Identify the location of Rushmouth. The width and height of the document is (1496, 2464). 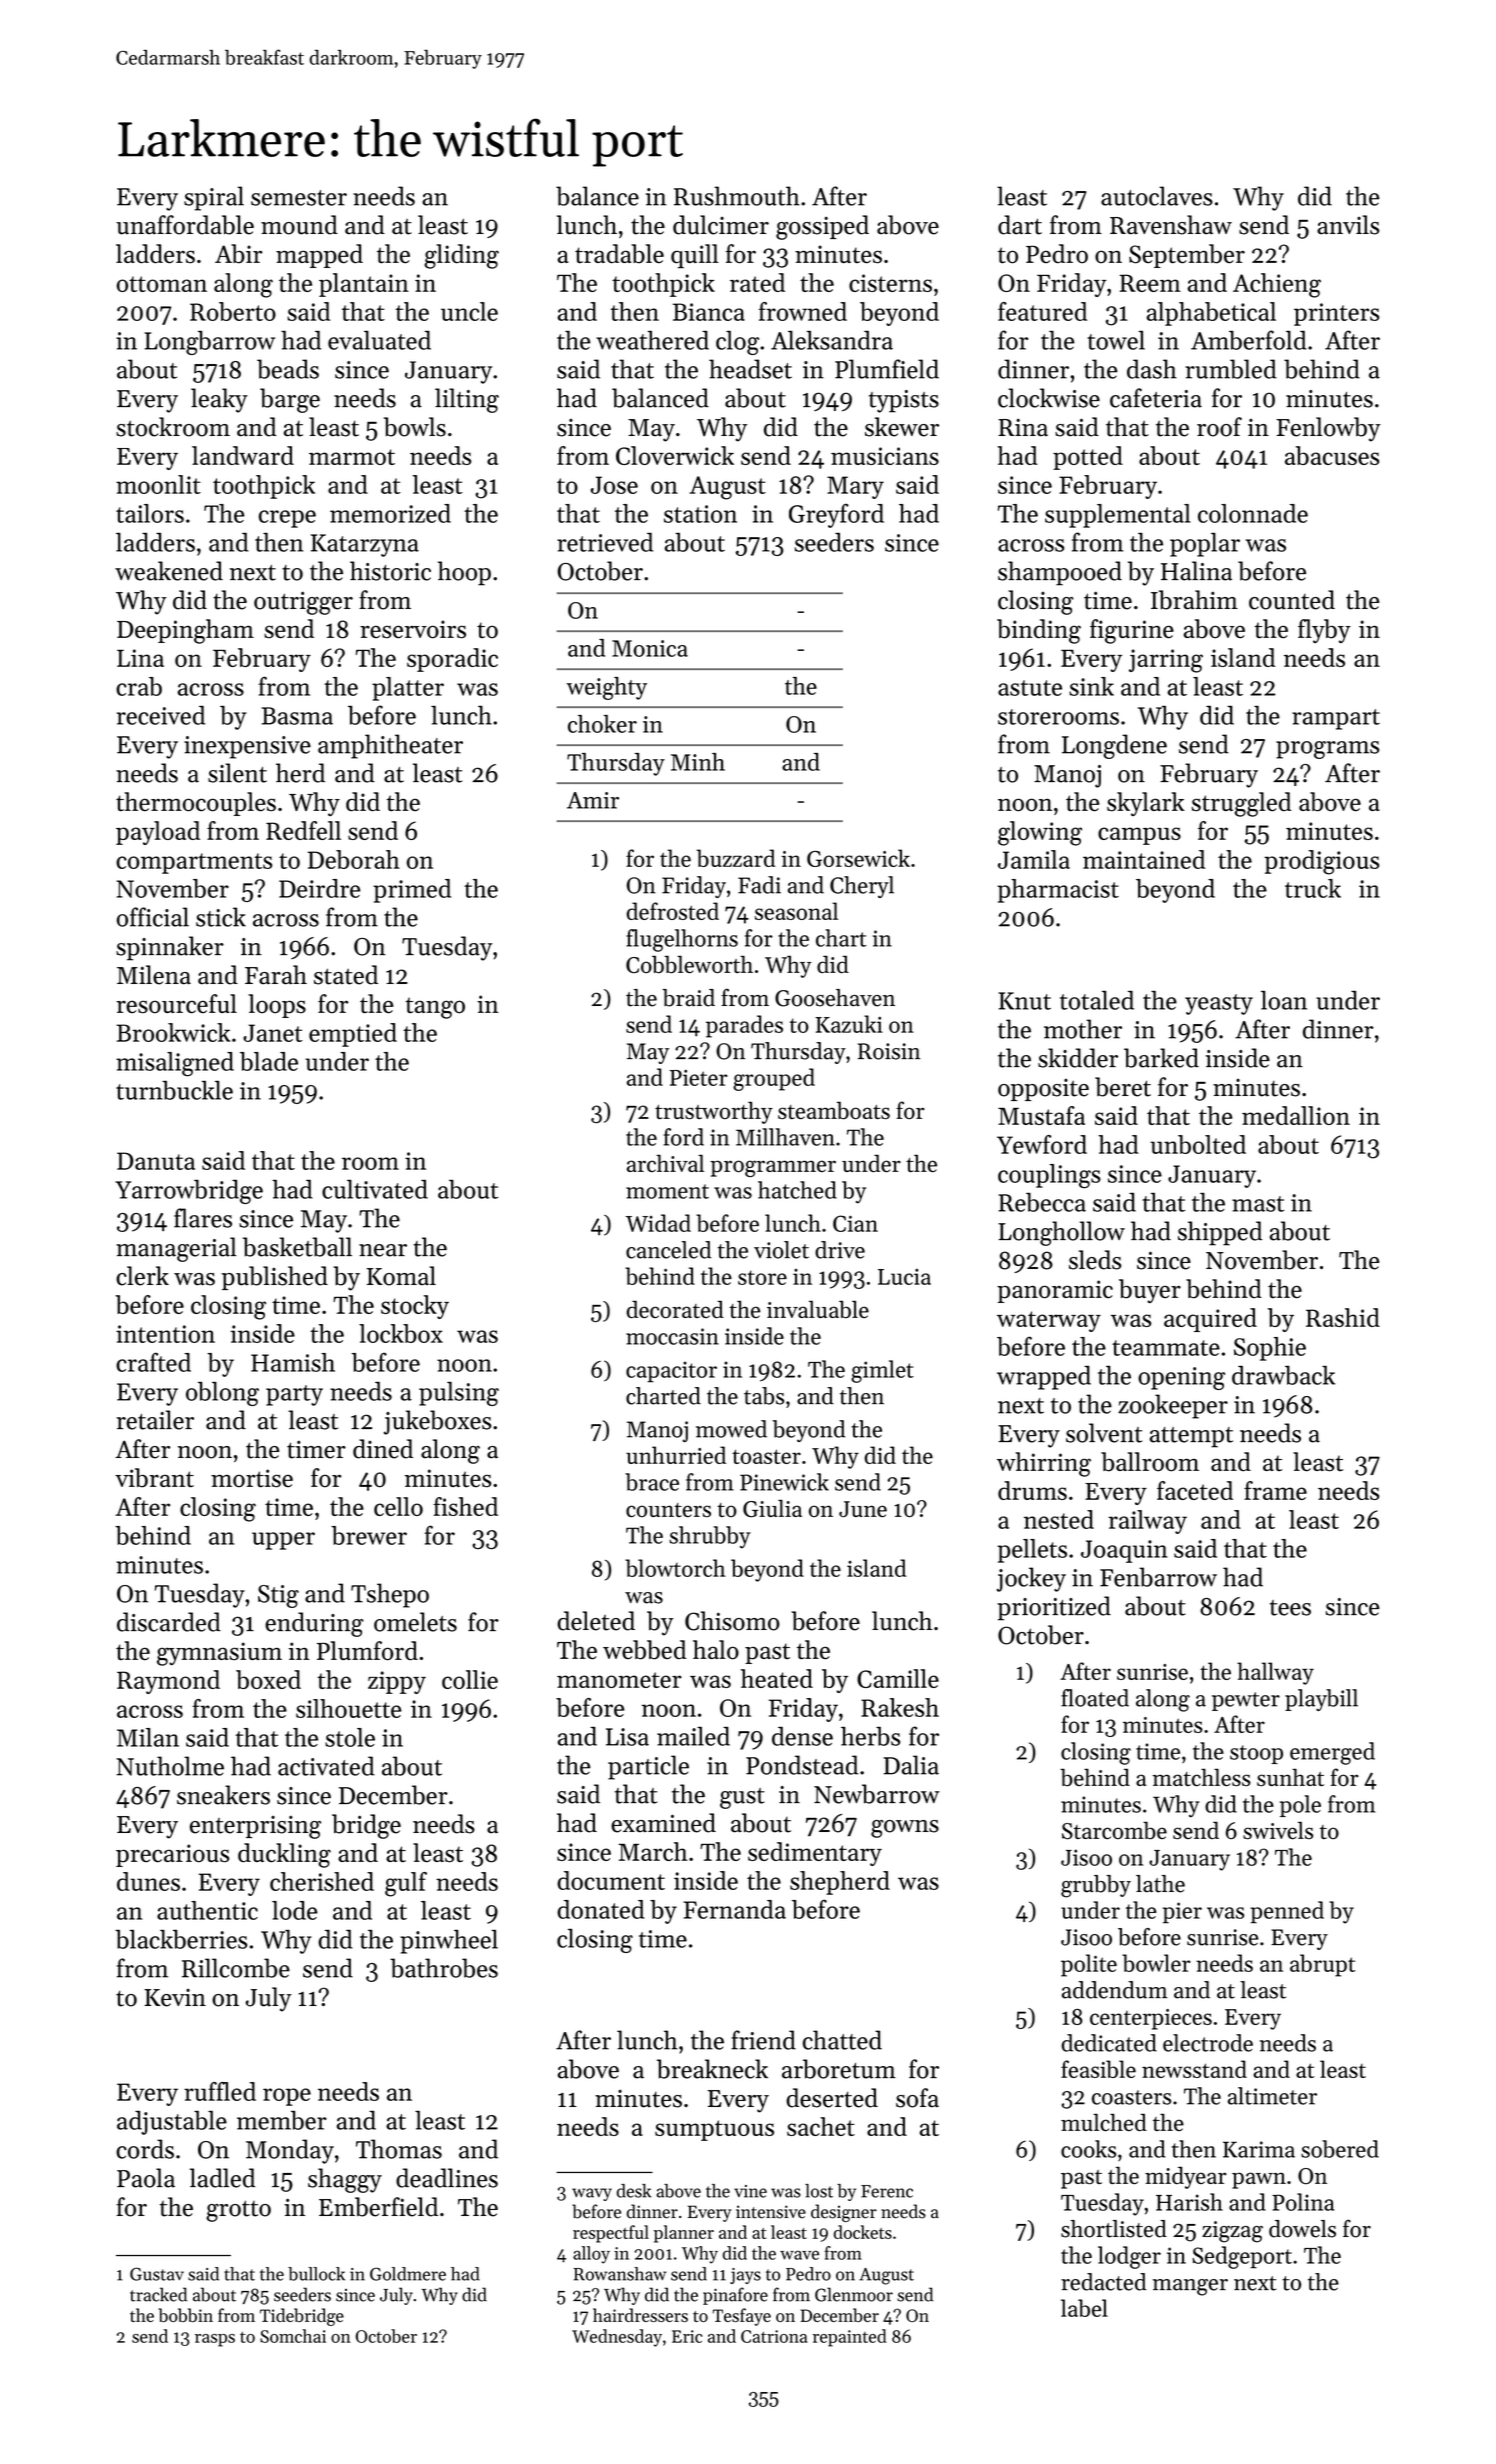
(737, 196).
